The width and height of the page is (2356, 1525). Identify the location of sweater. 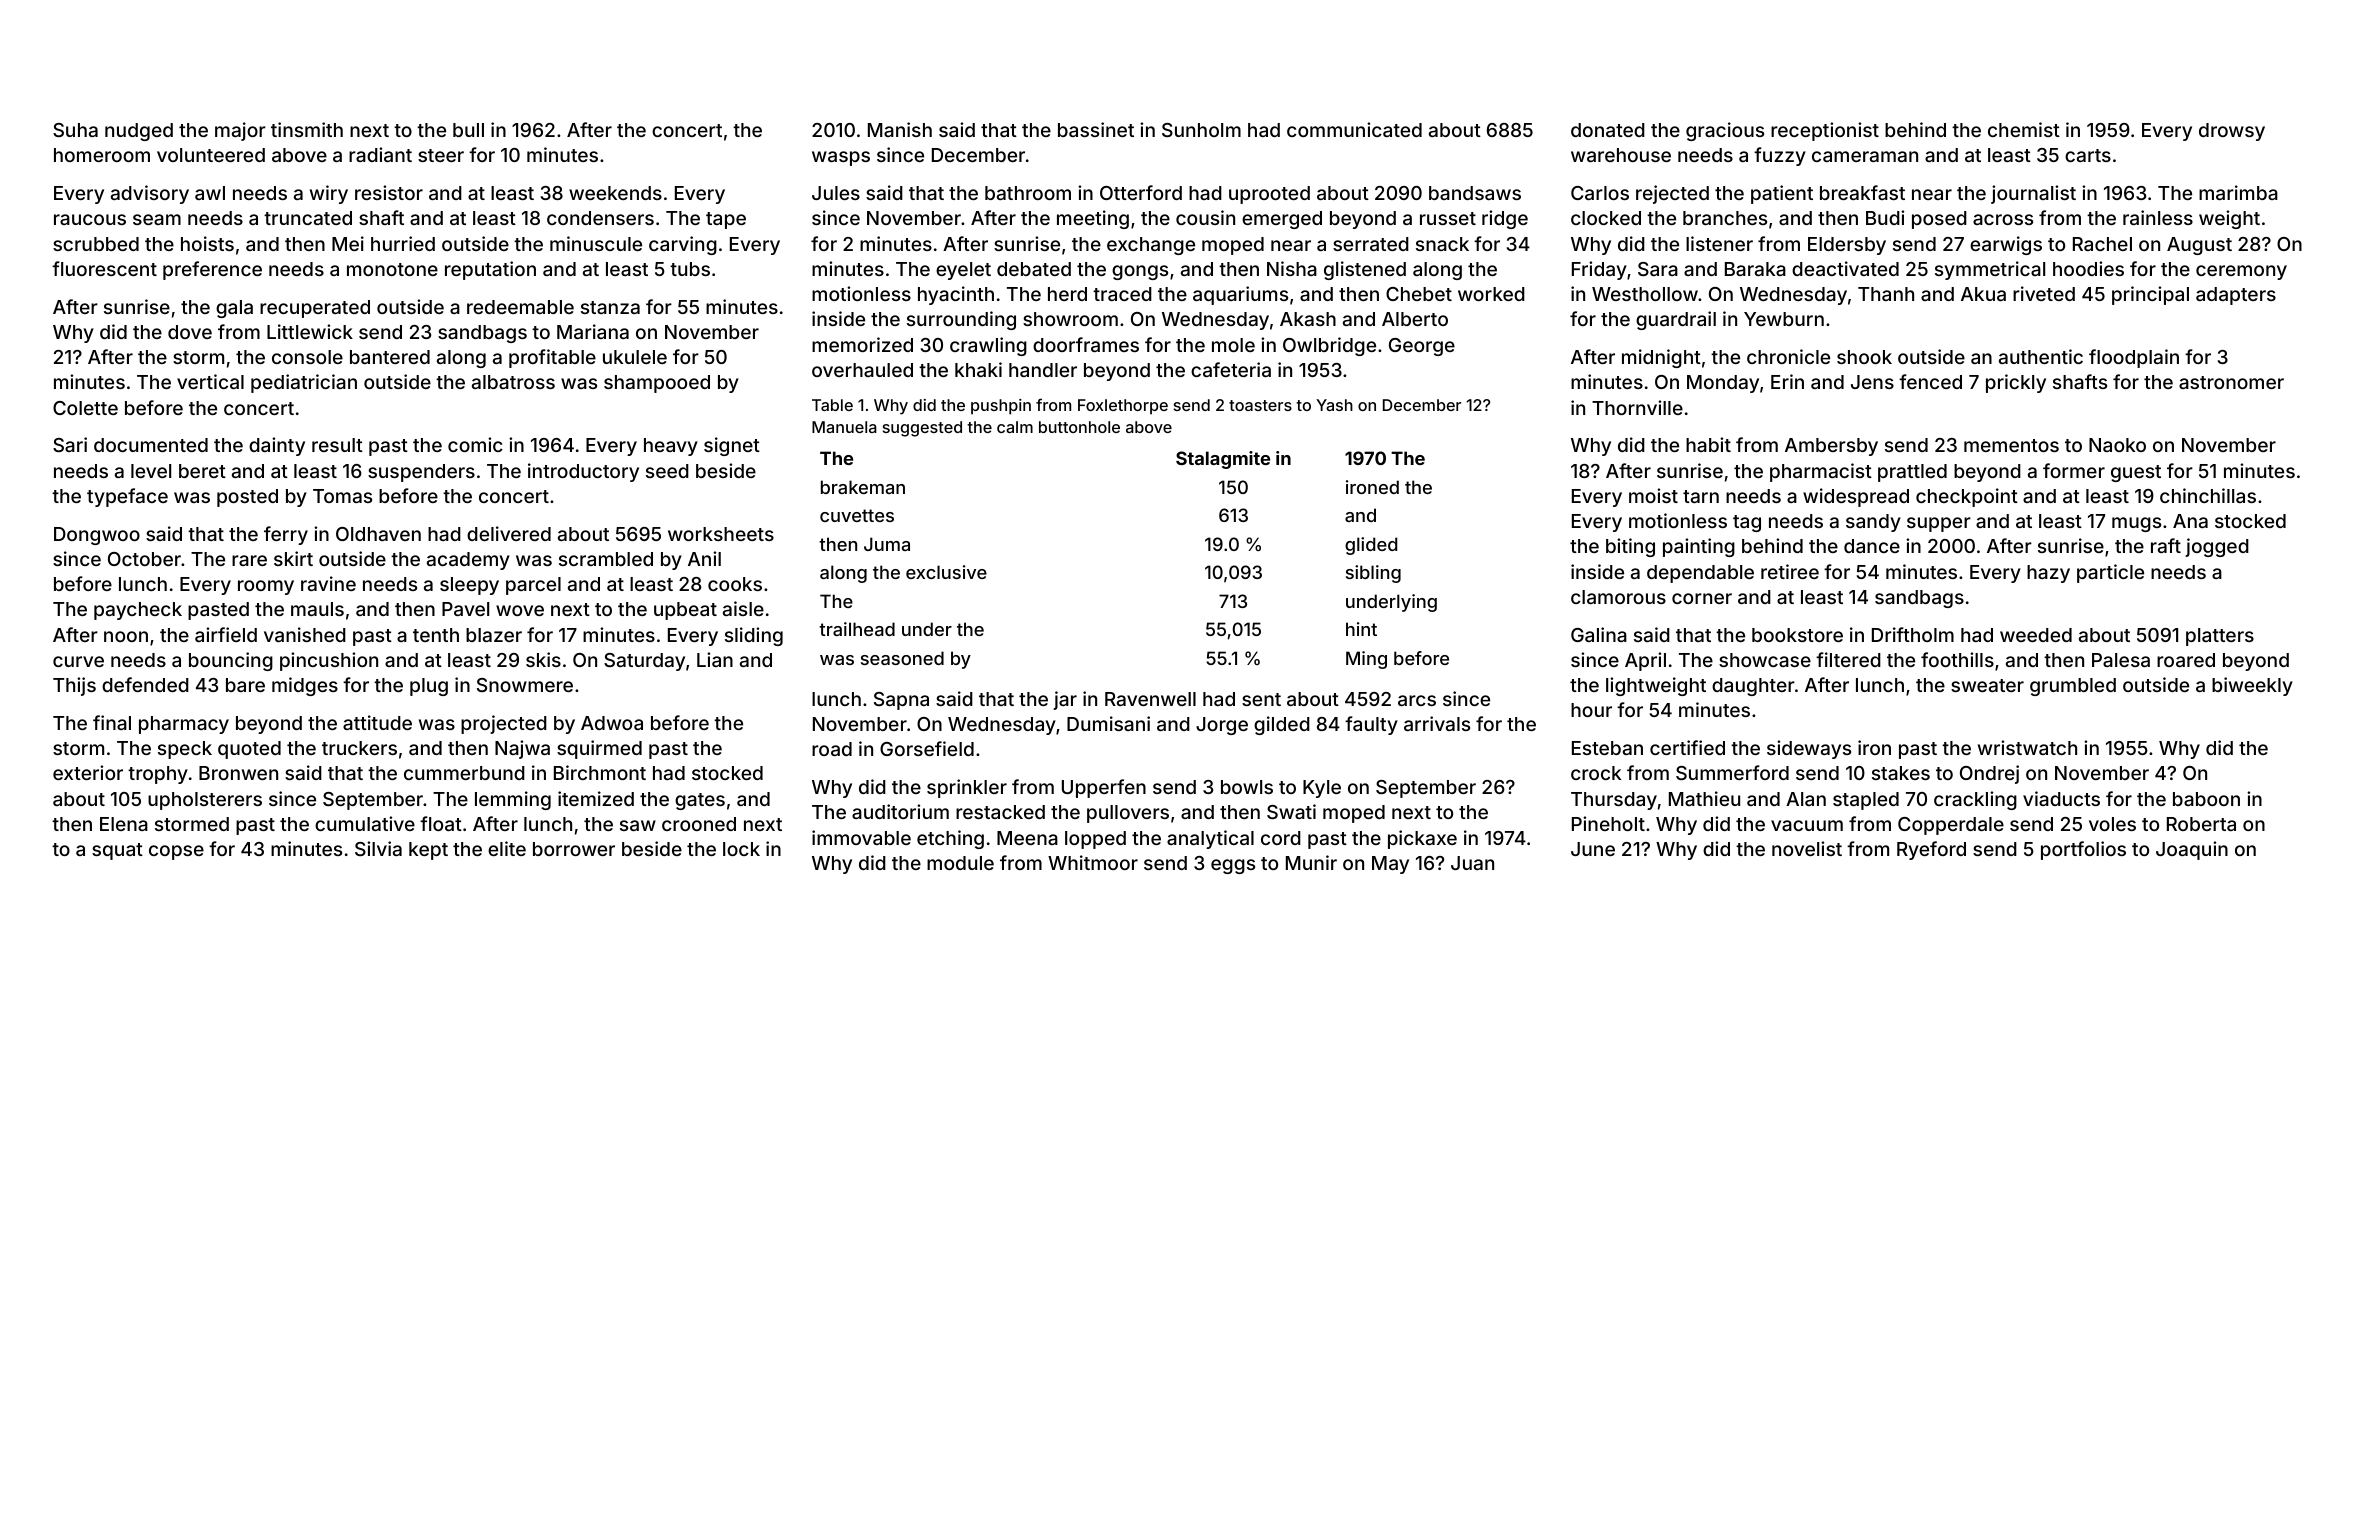
(1987, 685).
